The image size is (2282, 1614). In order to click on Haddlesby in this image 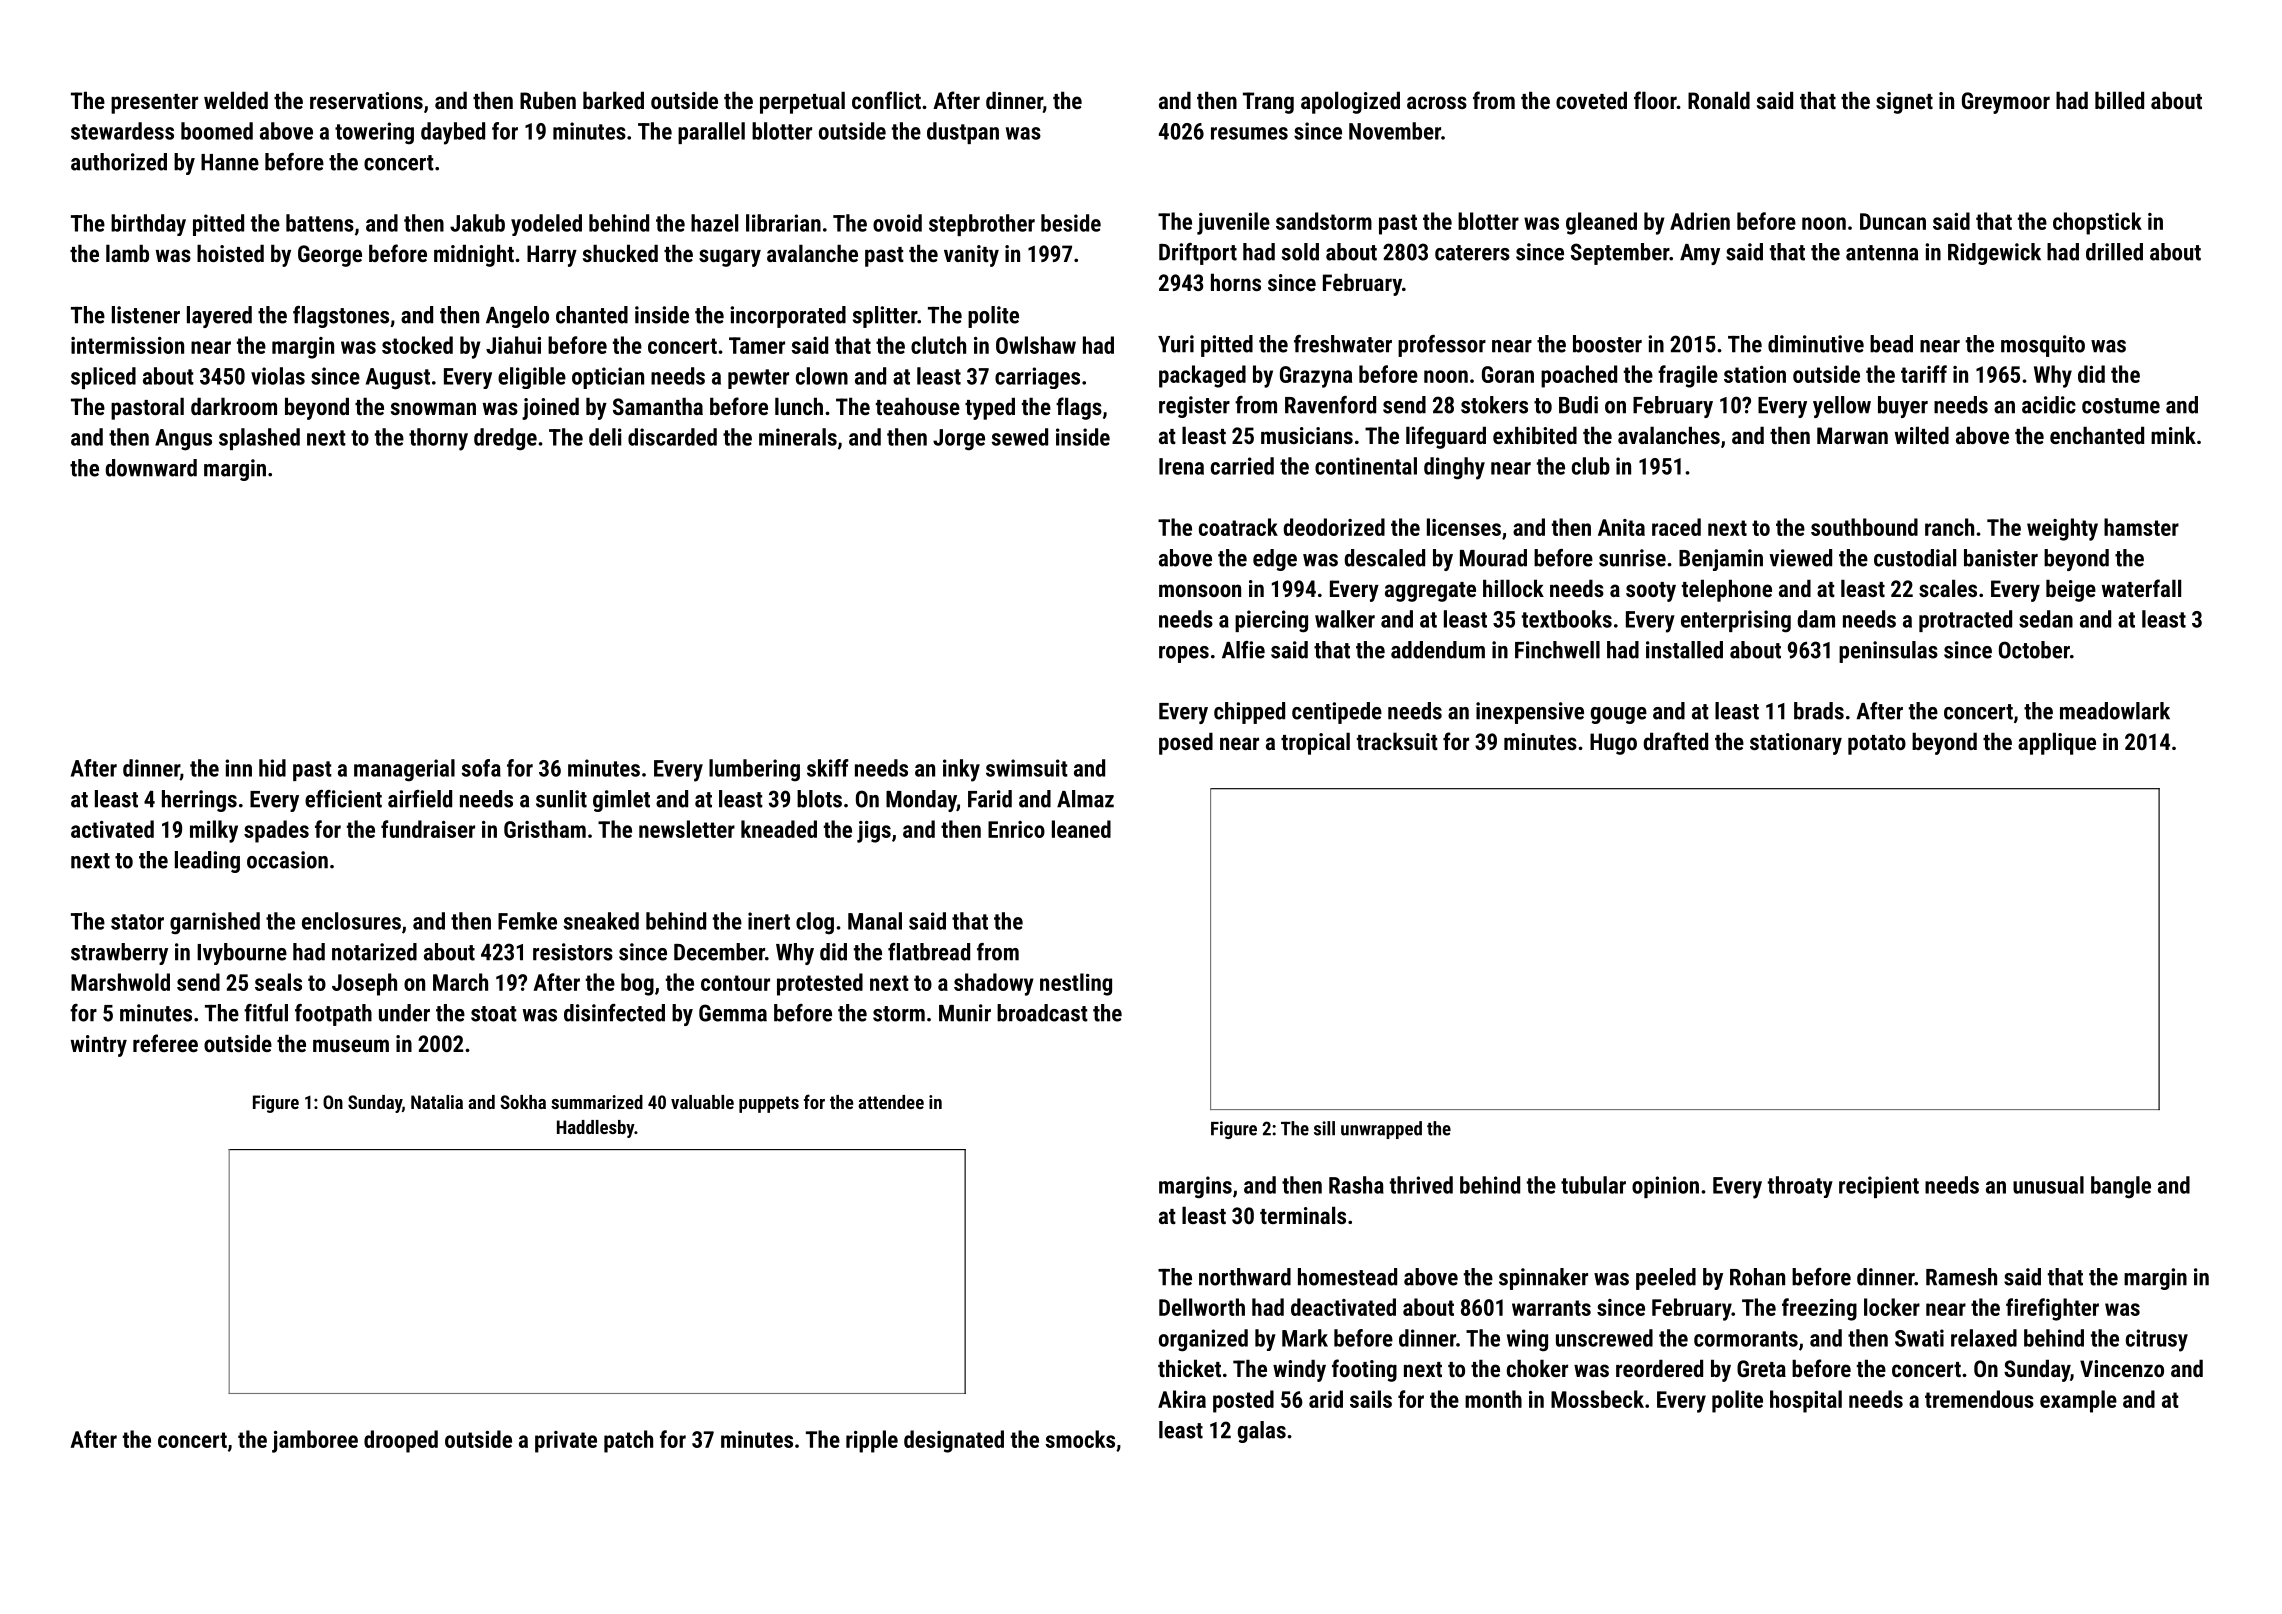, I will do `click(595, 1129)`.
